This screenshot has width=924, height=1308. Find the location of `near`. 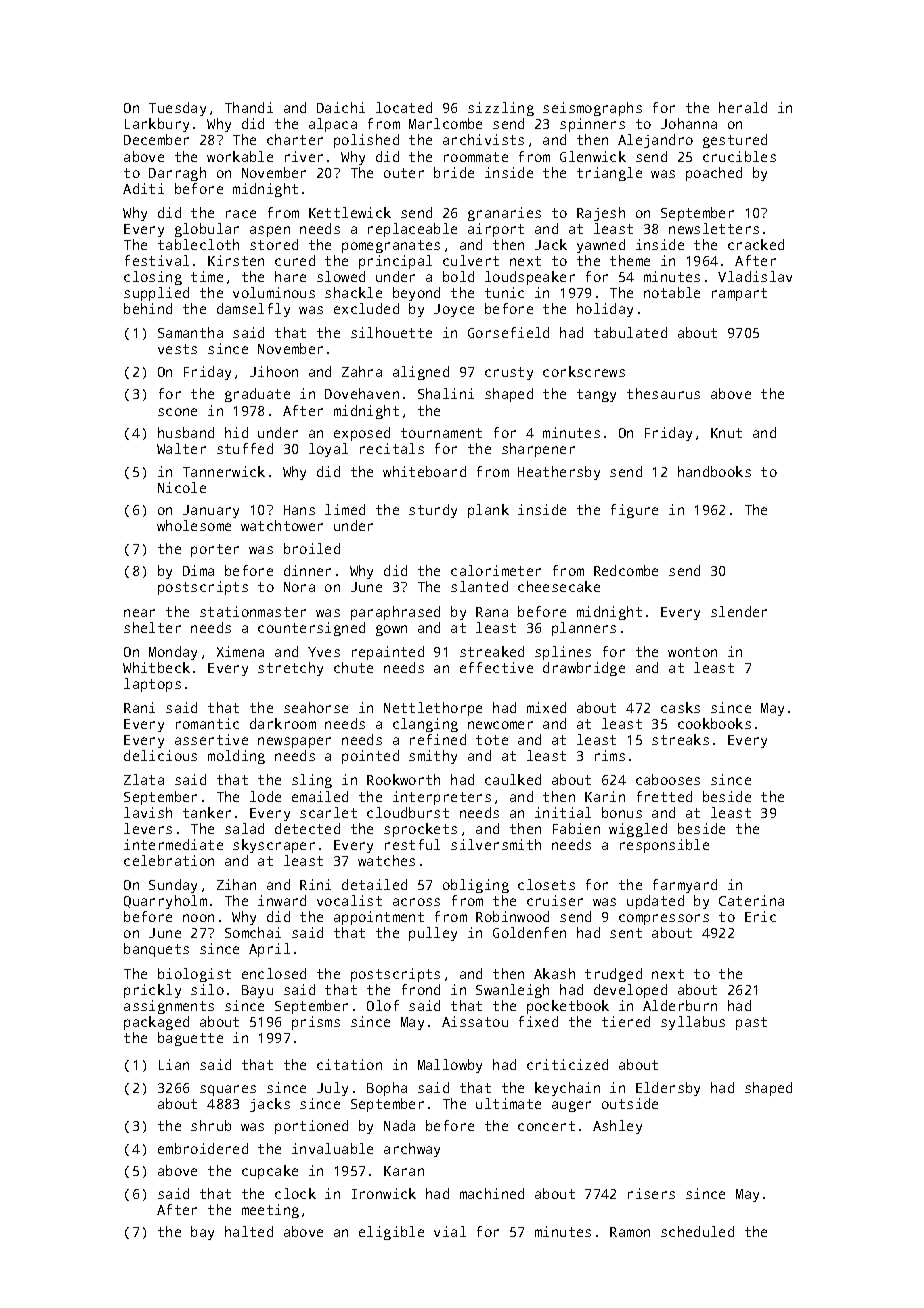

near is located at coordinates (139, 613).
